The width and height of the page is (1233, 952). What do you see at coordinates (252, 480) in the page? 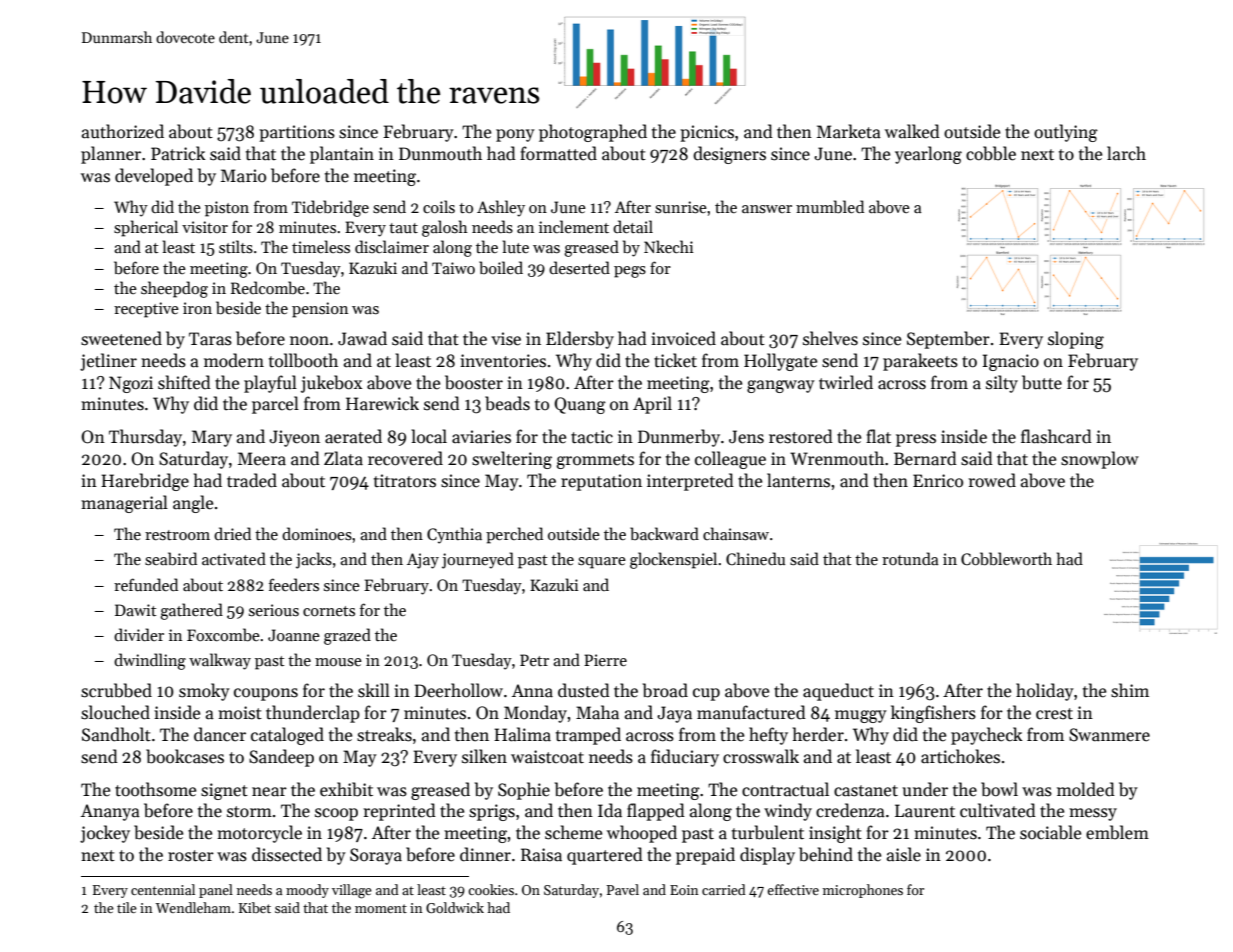
I see `traded` at bounding box center [252, 480].
